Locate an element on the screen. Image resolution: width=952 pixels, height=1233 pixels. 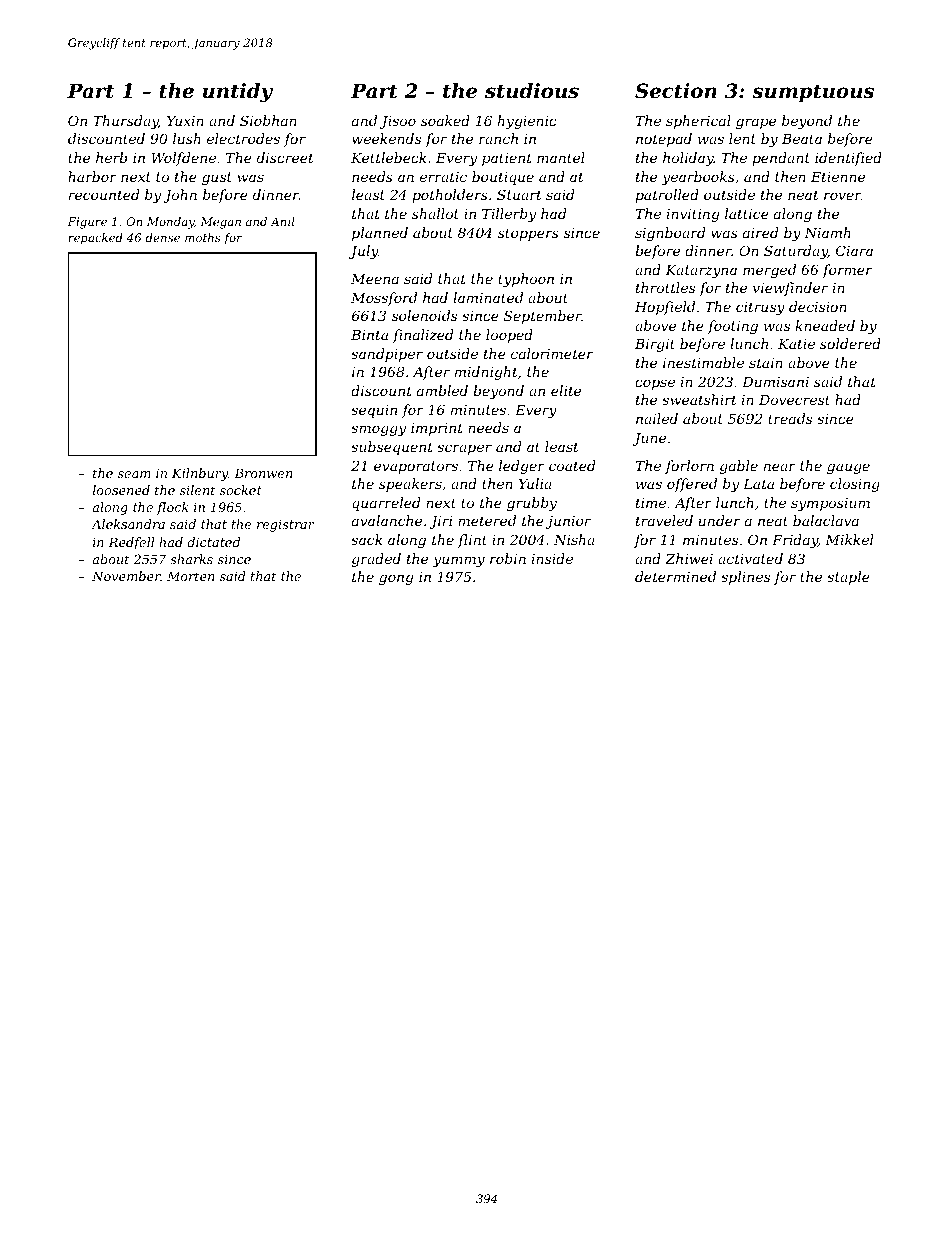
soaked is located at coordinates (445, 120).
